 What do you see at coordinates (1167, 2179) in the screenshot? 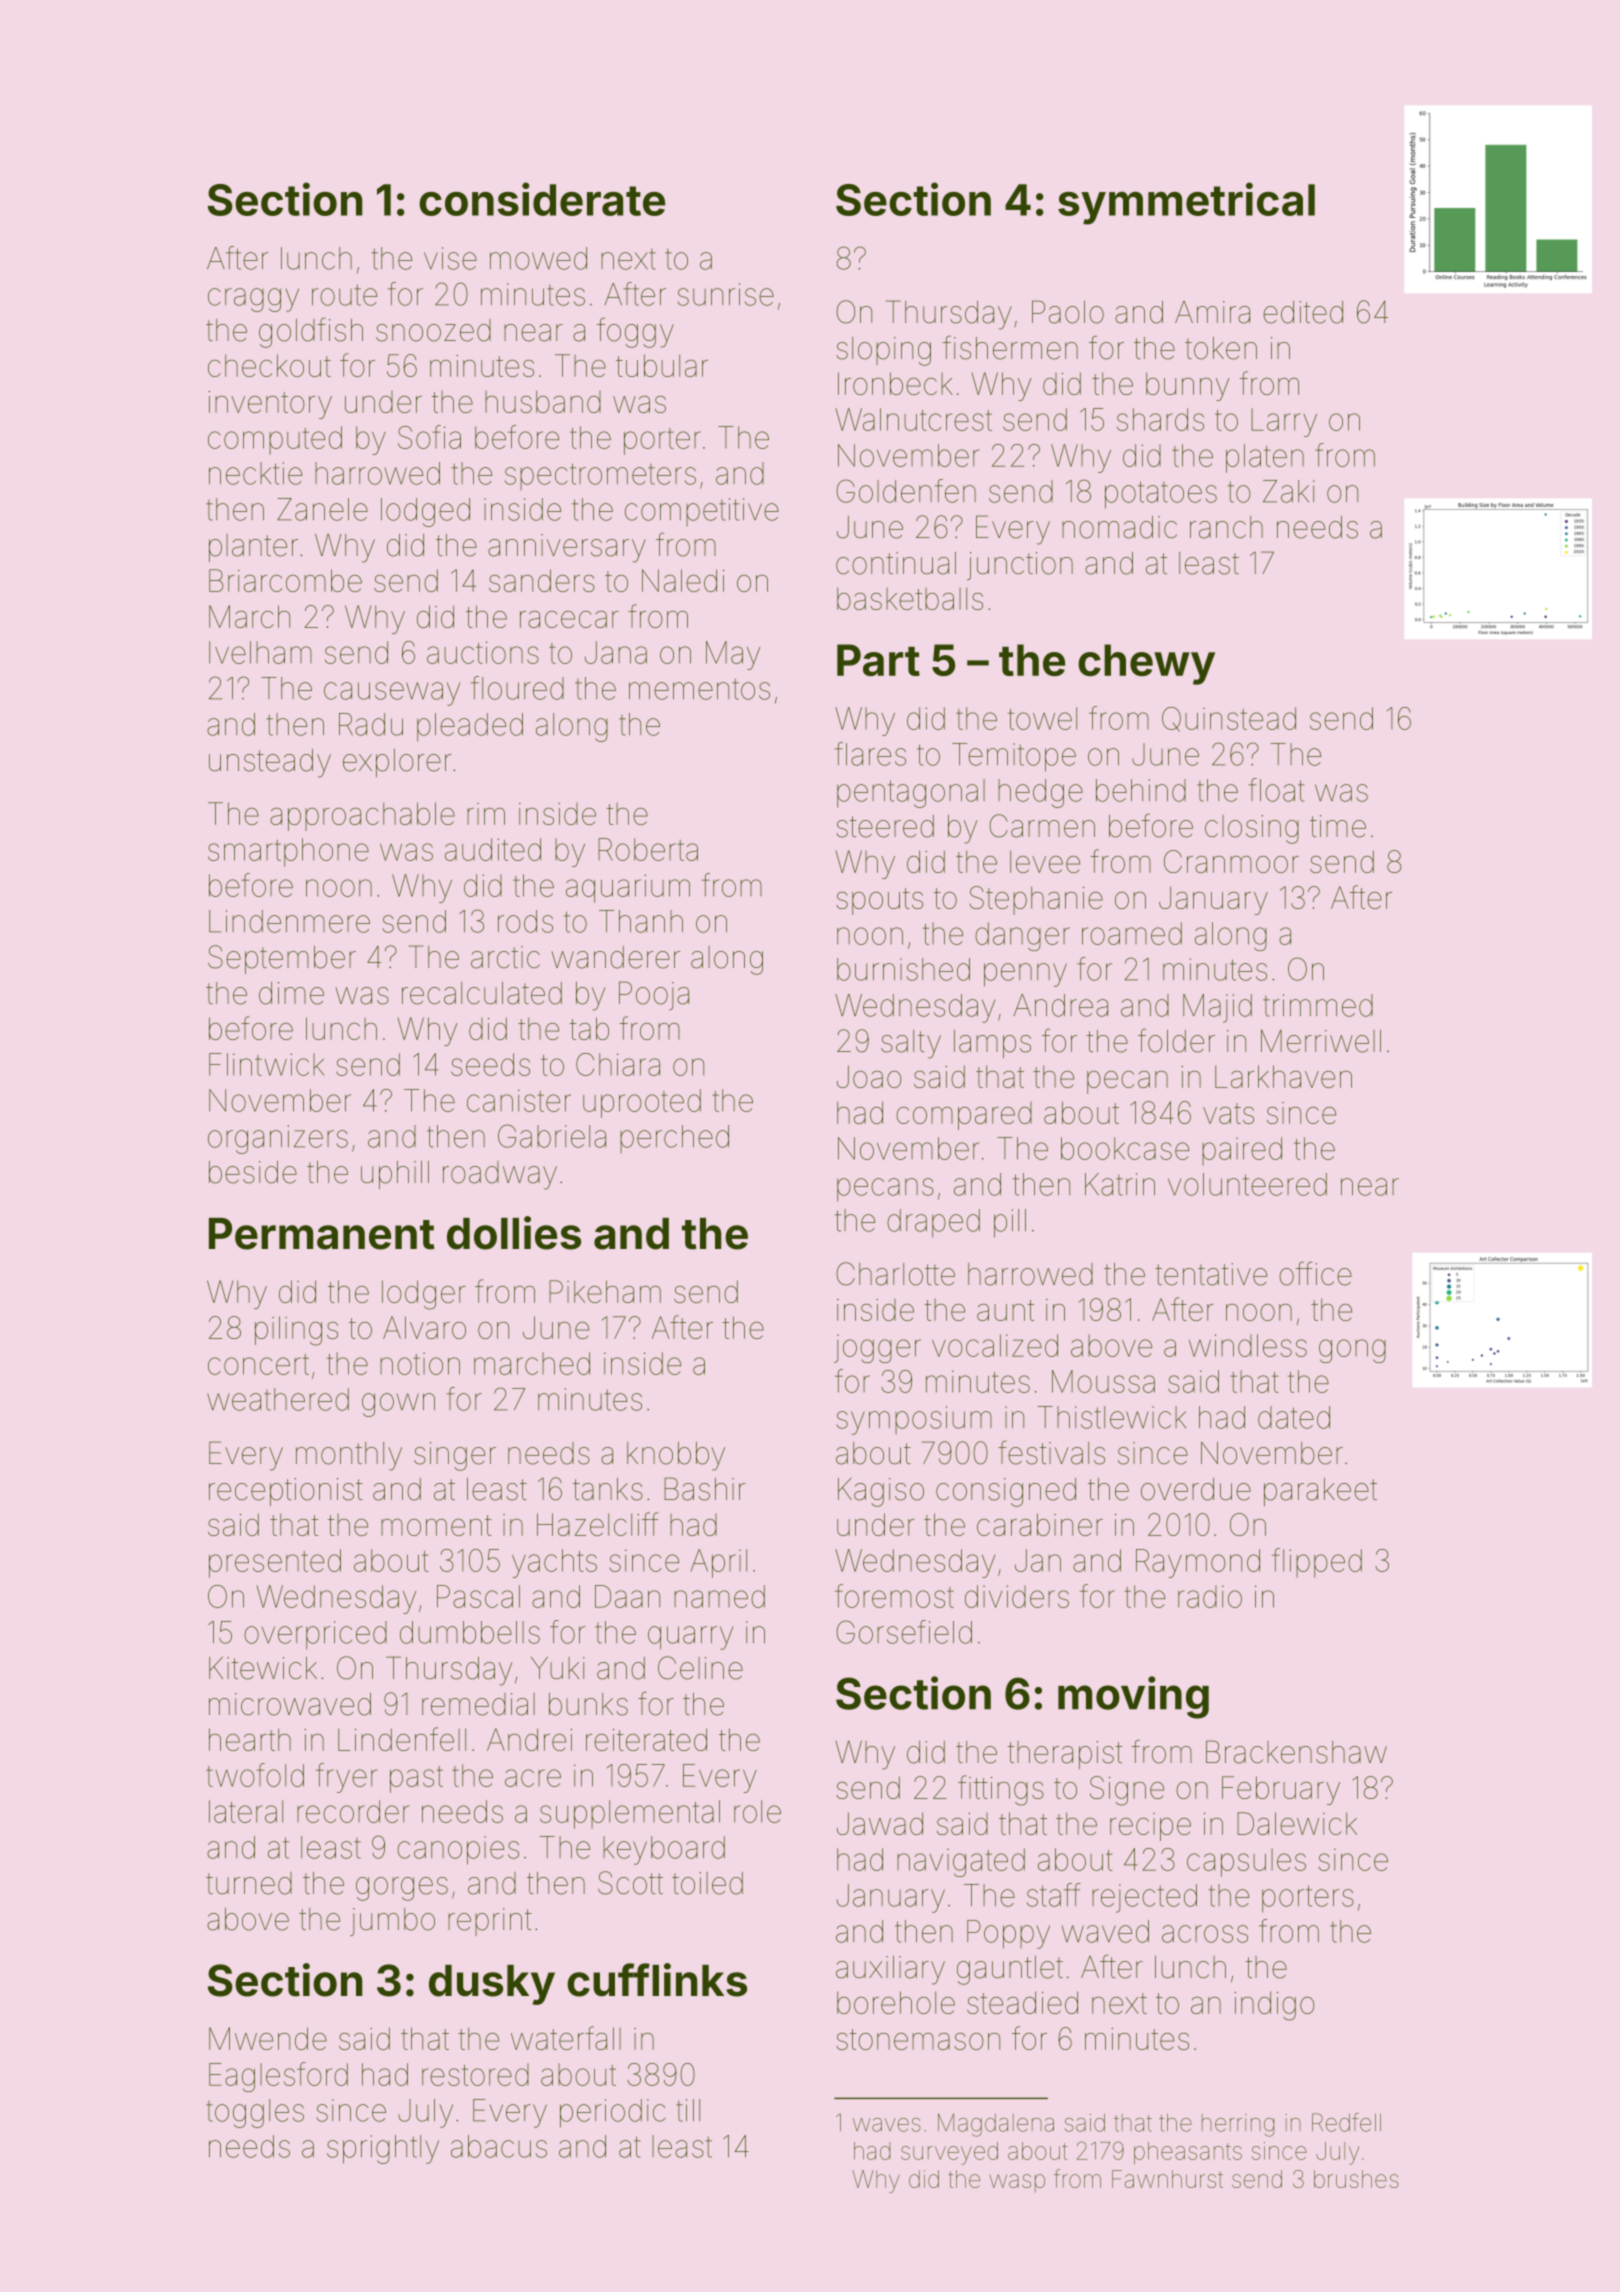
I see `Fawnhurst` at bounding box center [1167, 2179].
